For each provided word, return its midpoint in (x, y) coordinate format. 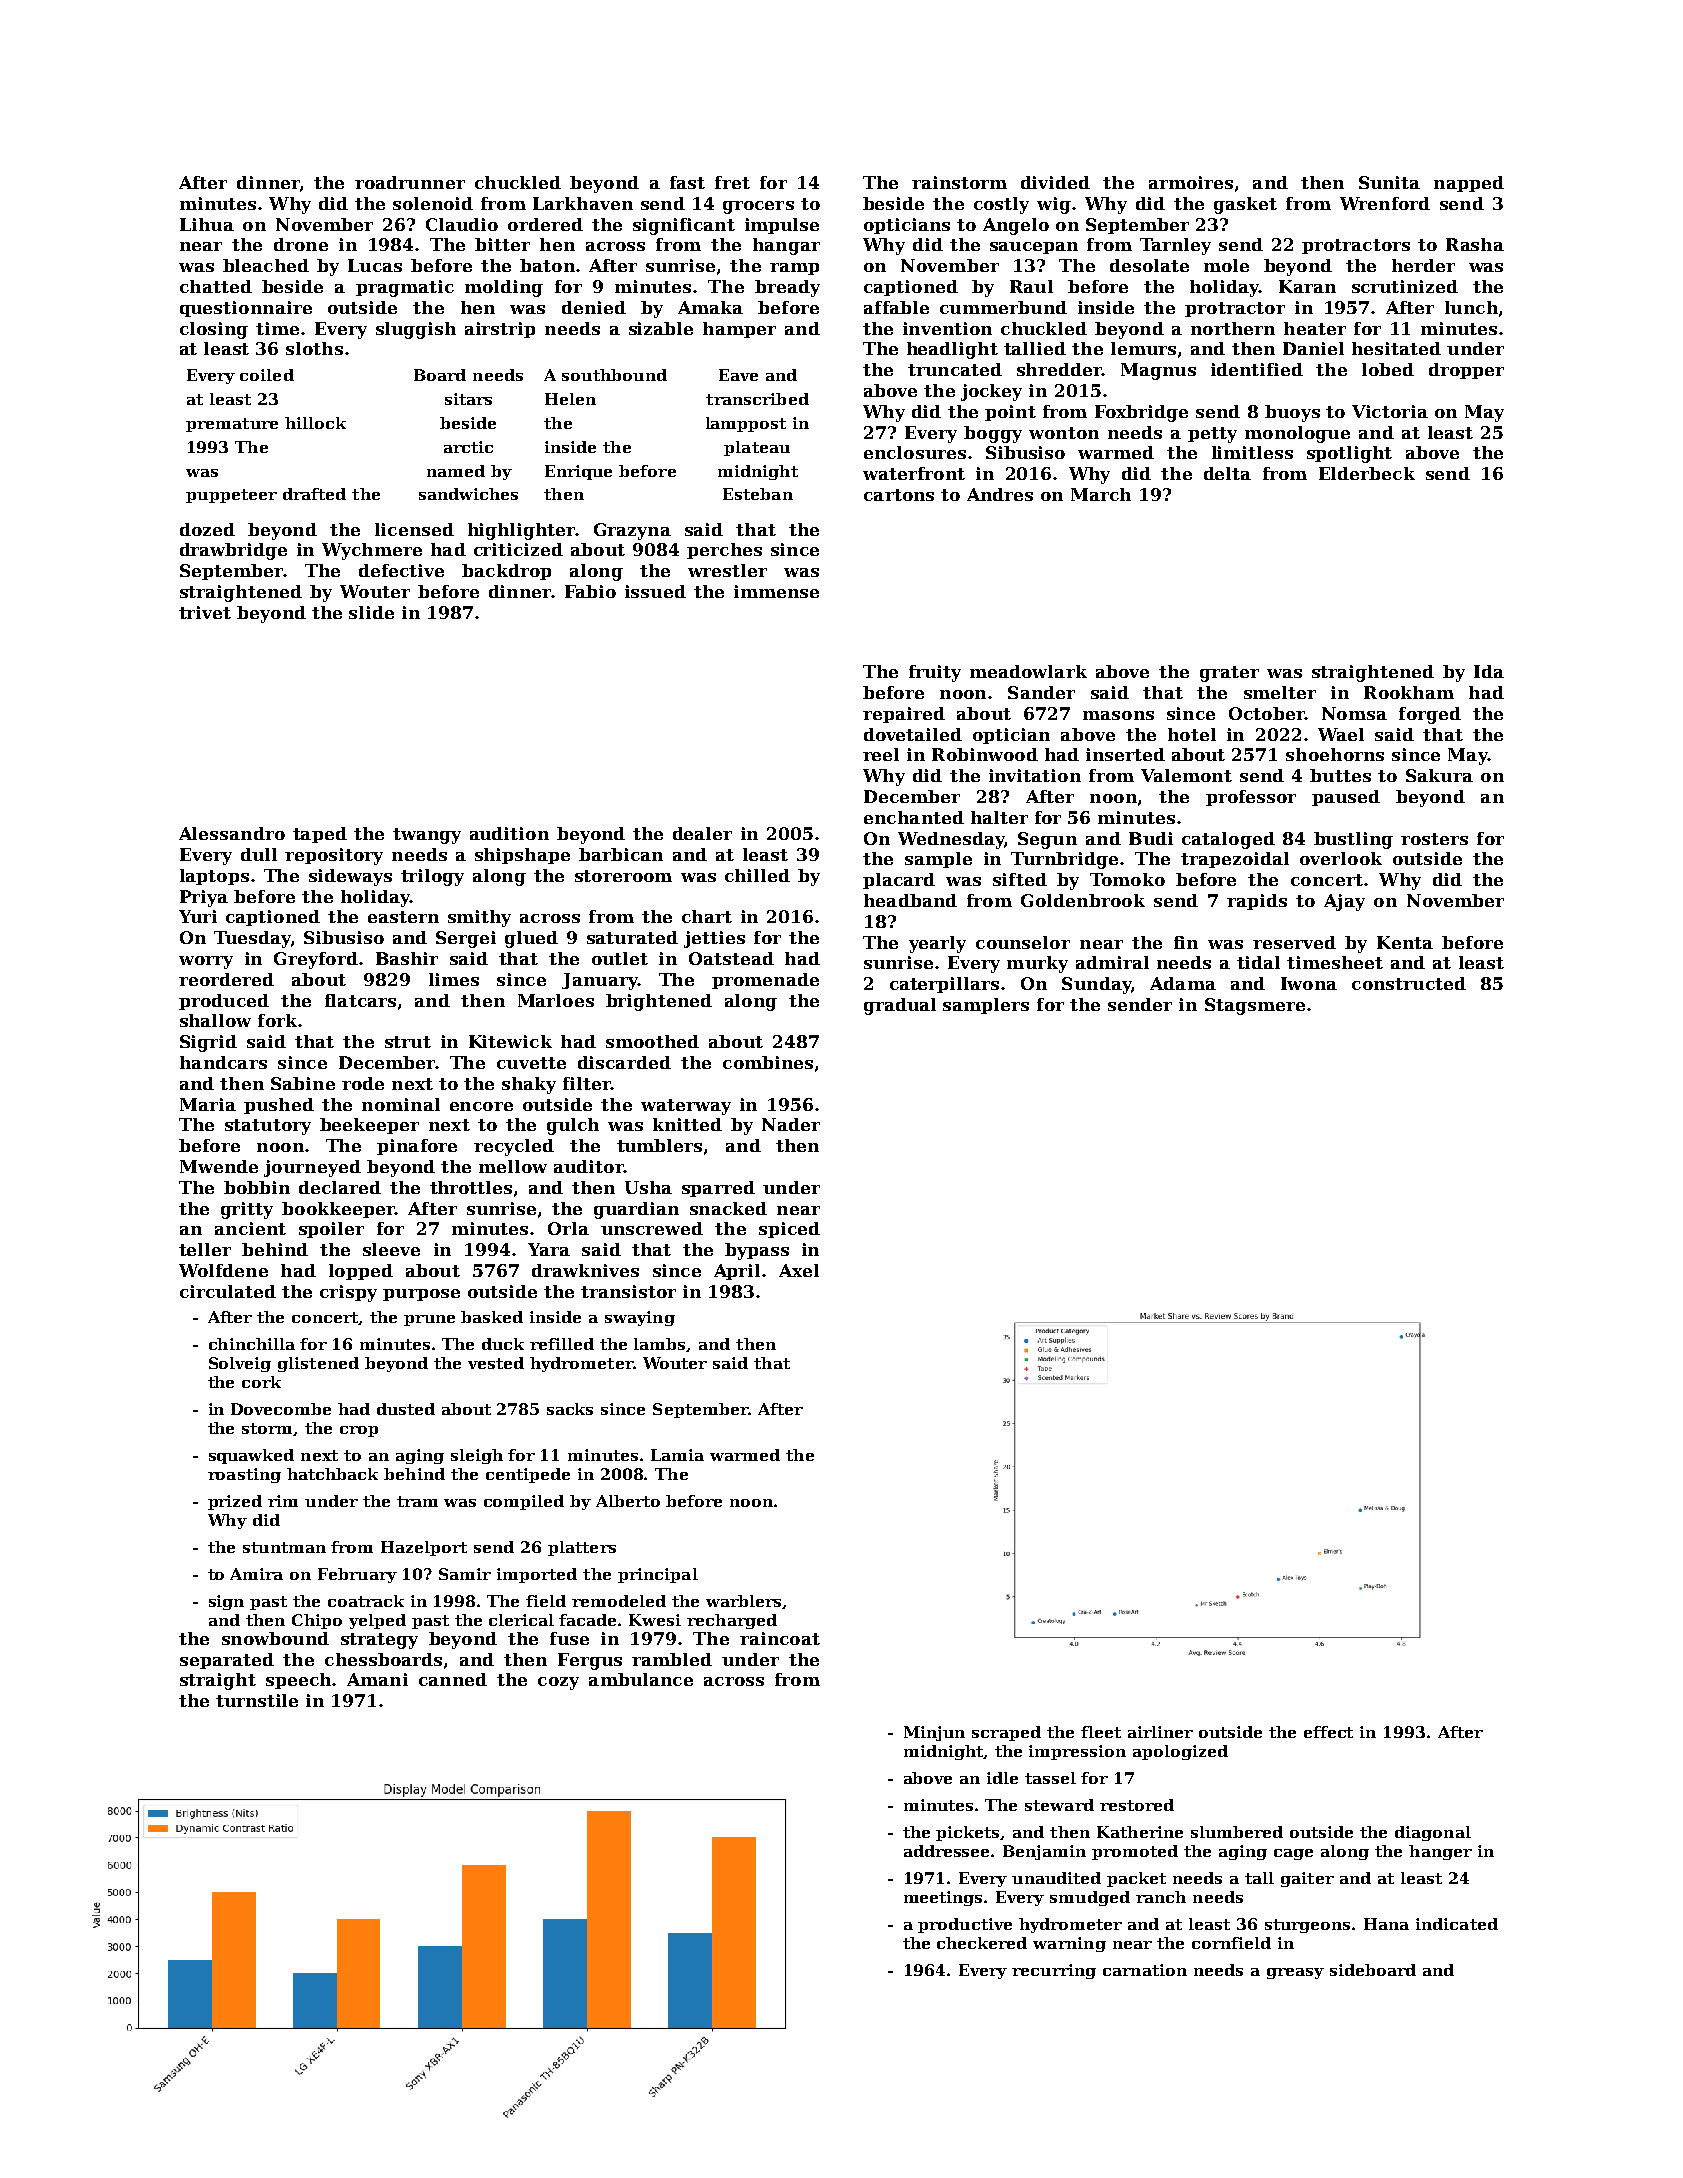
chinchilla (252, 1344)
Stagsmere (1255, 1006)
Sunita (1389, 182)
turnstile (257, 1700)
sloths (314, 348)
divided (1055, 182)
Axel (799, 1270)
